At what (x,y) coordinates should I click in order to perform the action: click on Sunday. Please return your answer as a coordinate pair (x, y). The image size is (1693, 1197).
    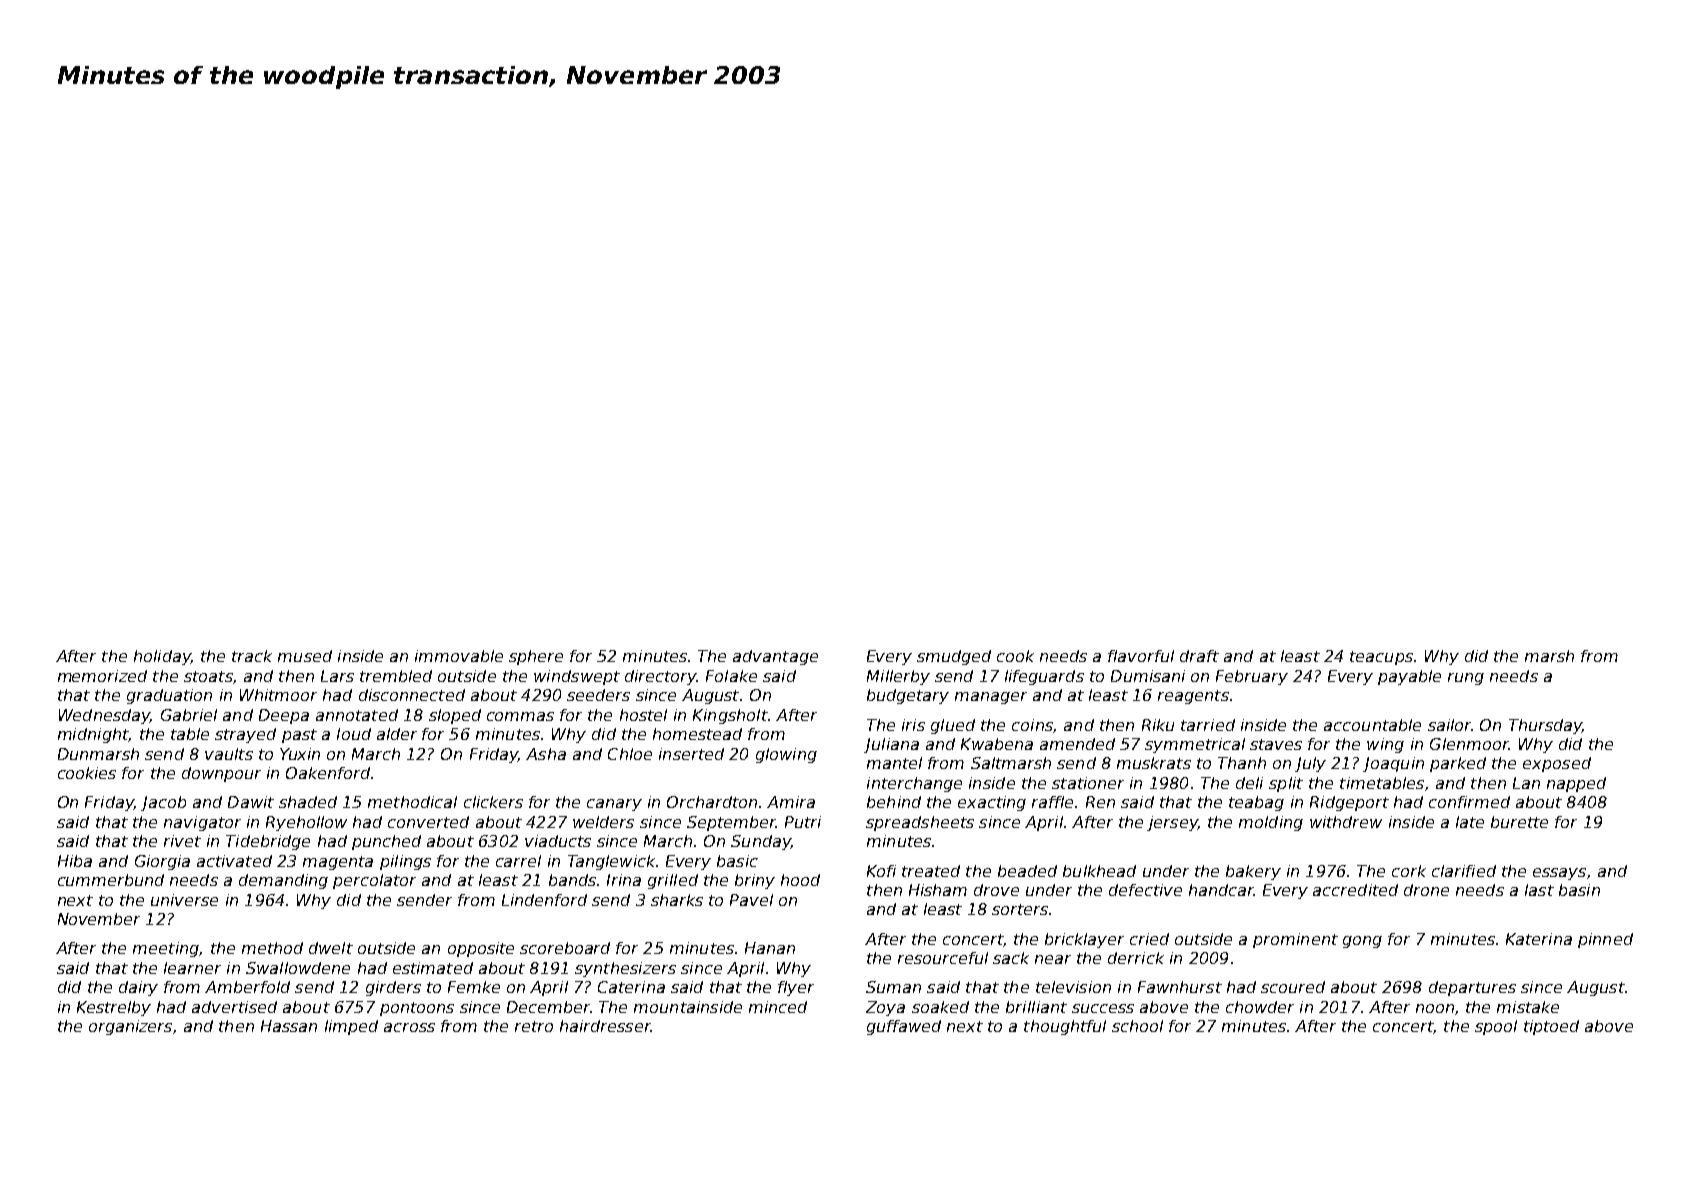
    Looking at the image, I should click on (761, 842).
